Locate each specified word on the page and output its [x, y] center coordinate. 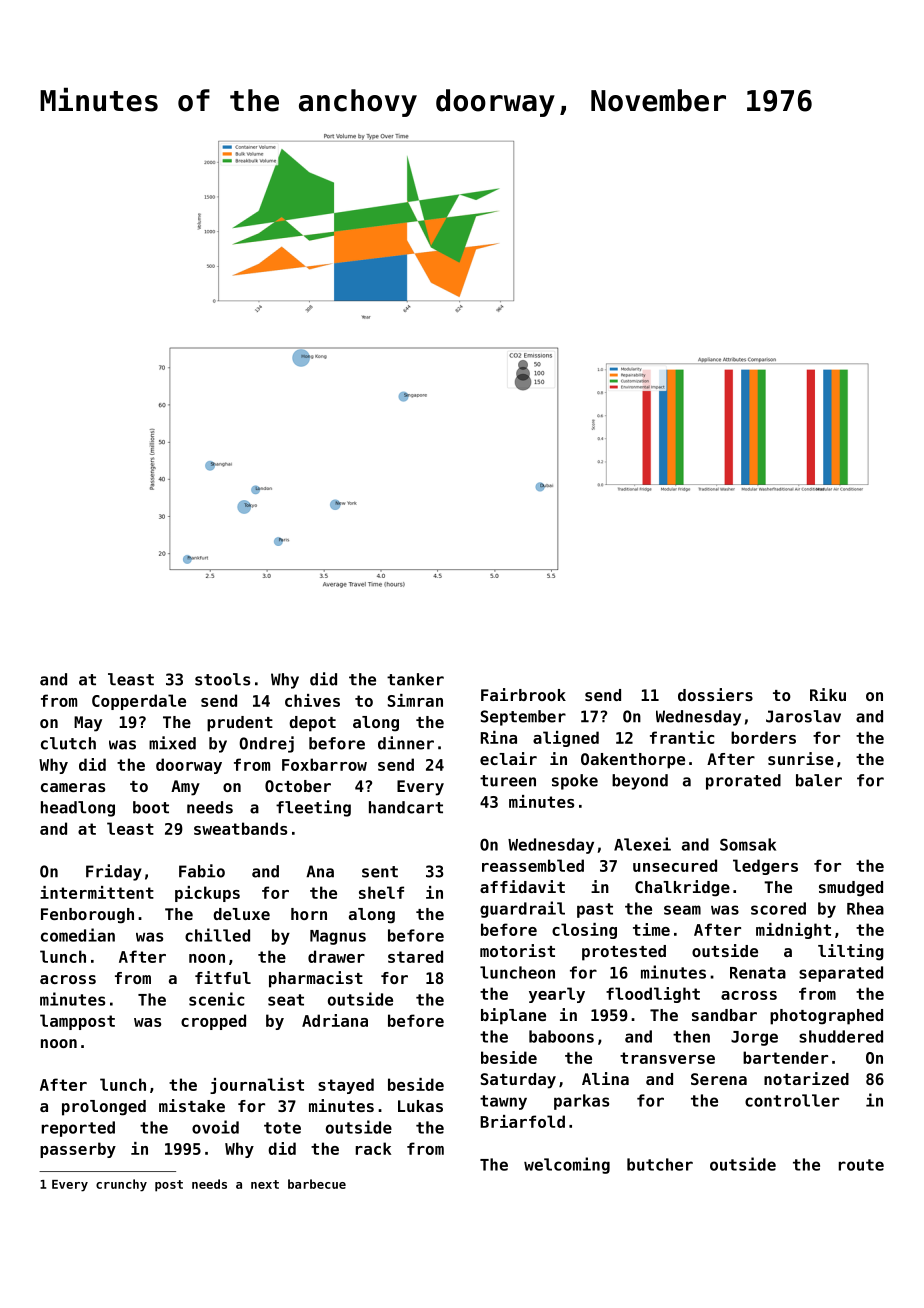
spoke [575, 782]
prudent [240, 724]
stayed [346, 1086]
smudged [851, 889]
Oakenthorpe [633, 761]
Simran [415, 700]
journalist [257, 1086]
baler [819, 780]
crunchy [121, 1185]
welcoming [567, 1165]
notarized [806, 1078]
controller [792, 1100]
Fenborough [87, 916]
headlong [78, 809]
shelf [381, 892]
